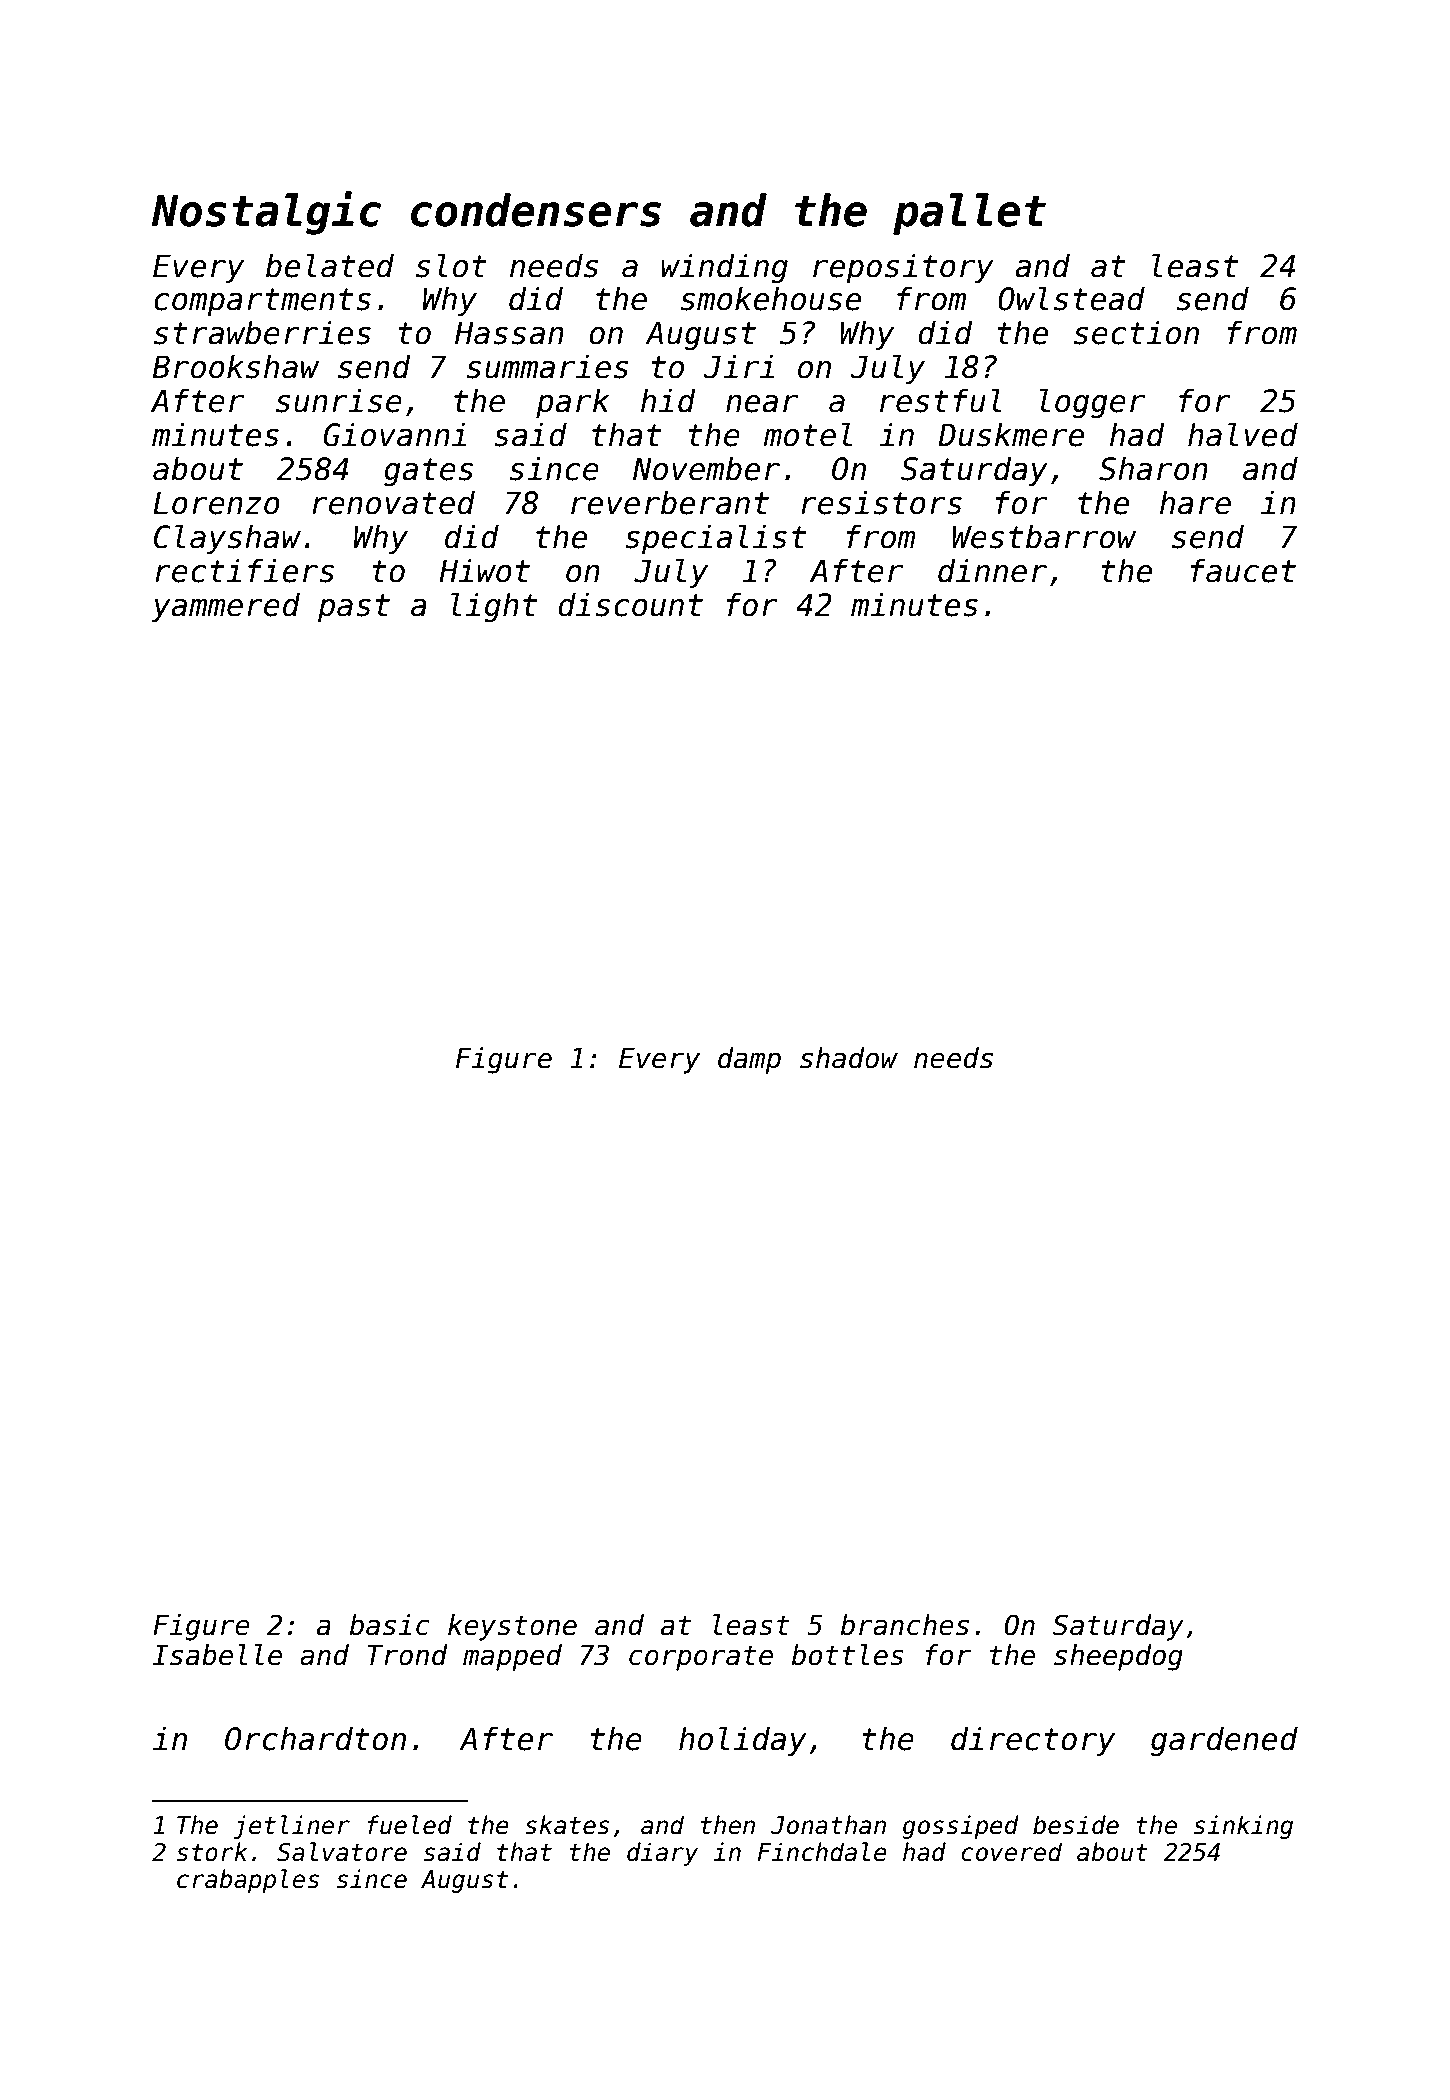 This page has width=1450, height=2100. I want to click on Salvatore, so click(342, 1852).
